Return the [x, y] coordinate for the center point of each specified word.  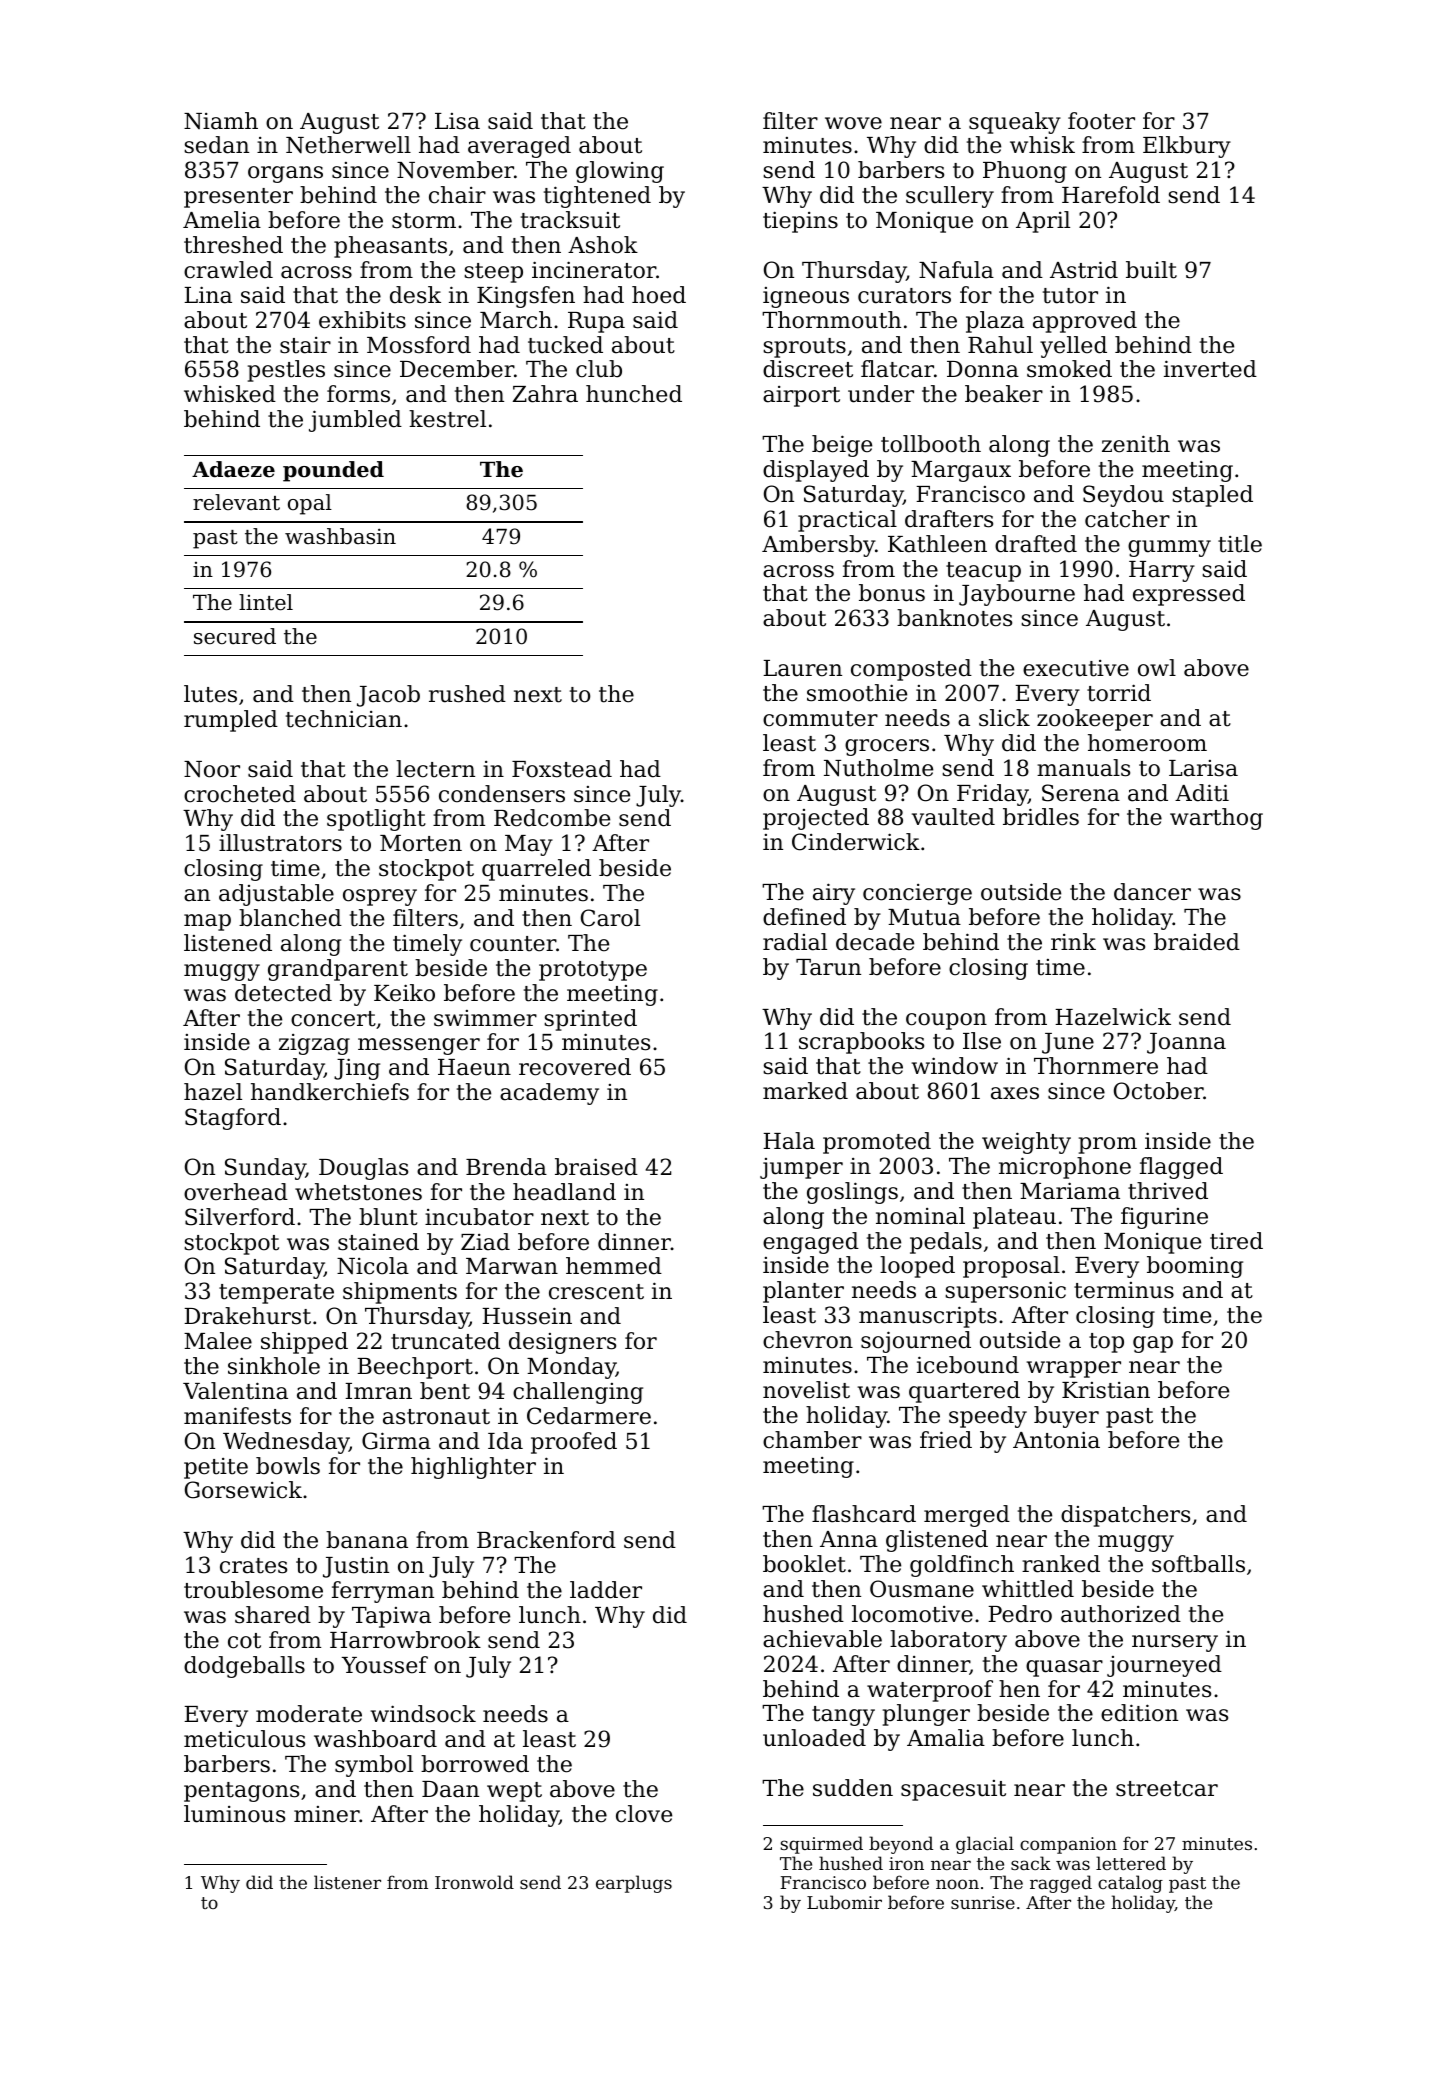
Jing [357, 1069]
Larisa [1203, 768]
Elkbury [1187, 147]
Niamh [221, 121]
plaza [995, 322]
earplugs [634, 1884]
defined [804, 917]
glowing [620, 172]
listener [347, 1882]
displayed [816, 471]
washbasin [340, 536]
